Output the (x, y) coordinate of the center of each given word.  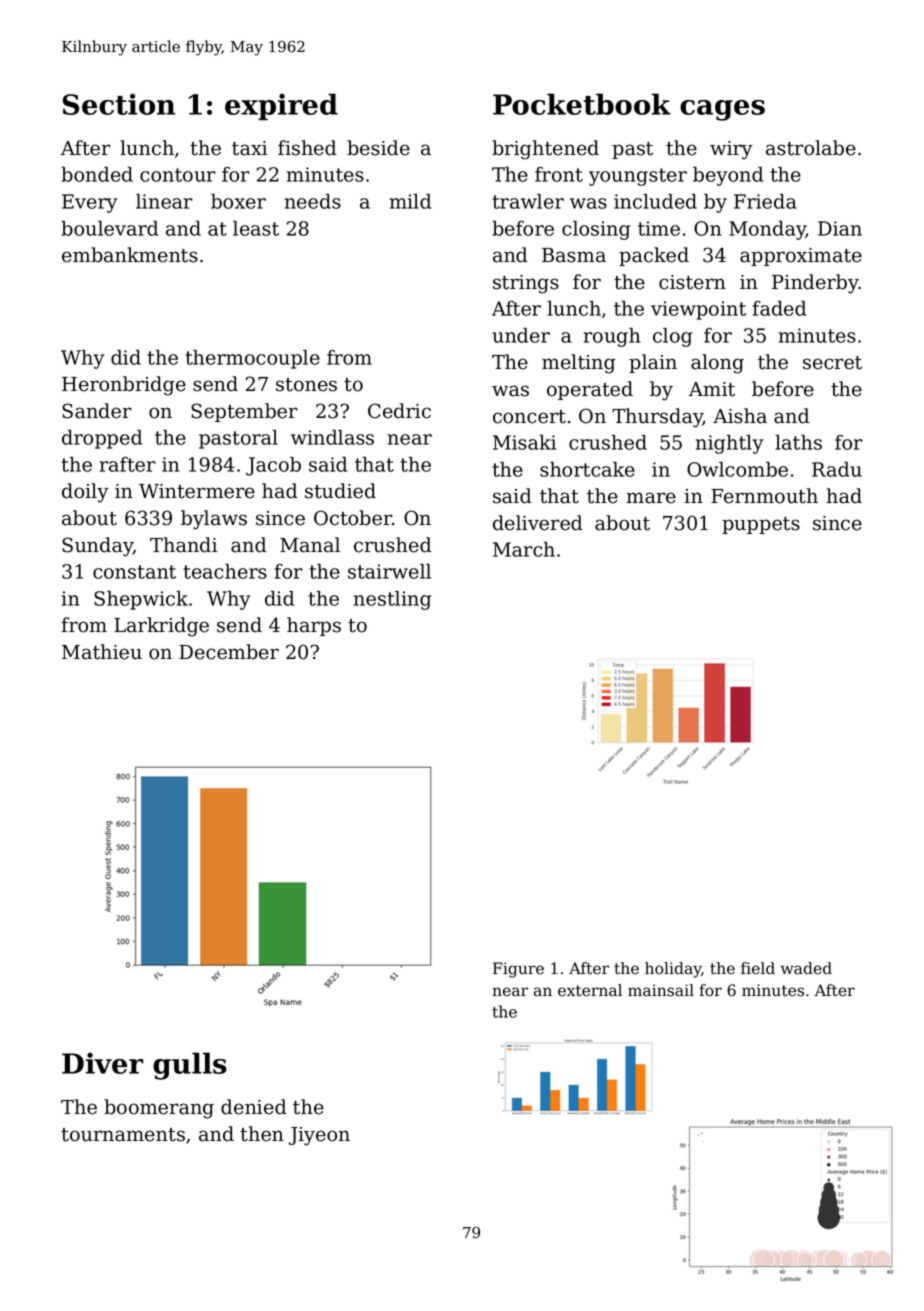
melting (579, 364)
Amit (712, 389)
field (758, 968)
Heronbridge (124, 386)
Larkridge (161, 627)
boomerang (159, 1109)
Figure (518, 970)
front (559, 174)
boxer (238, 201)
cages (722, 110)
